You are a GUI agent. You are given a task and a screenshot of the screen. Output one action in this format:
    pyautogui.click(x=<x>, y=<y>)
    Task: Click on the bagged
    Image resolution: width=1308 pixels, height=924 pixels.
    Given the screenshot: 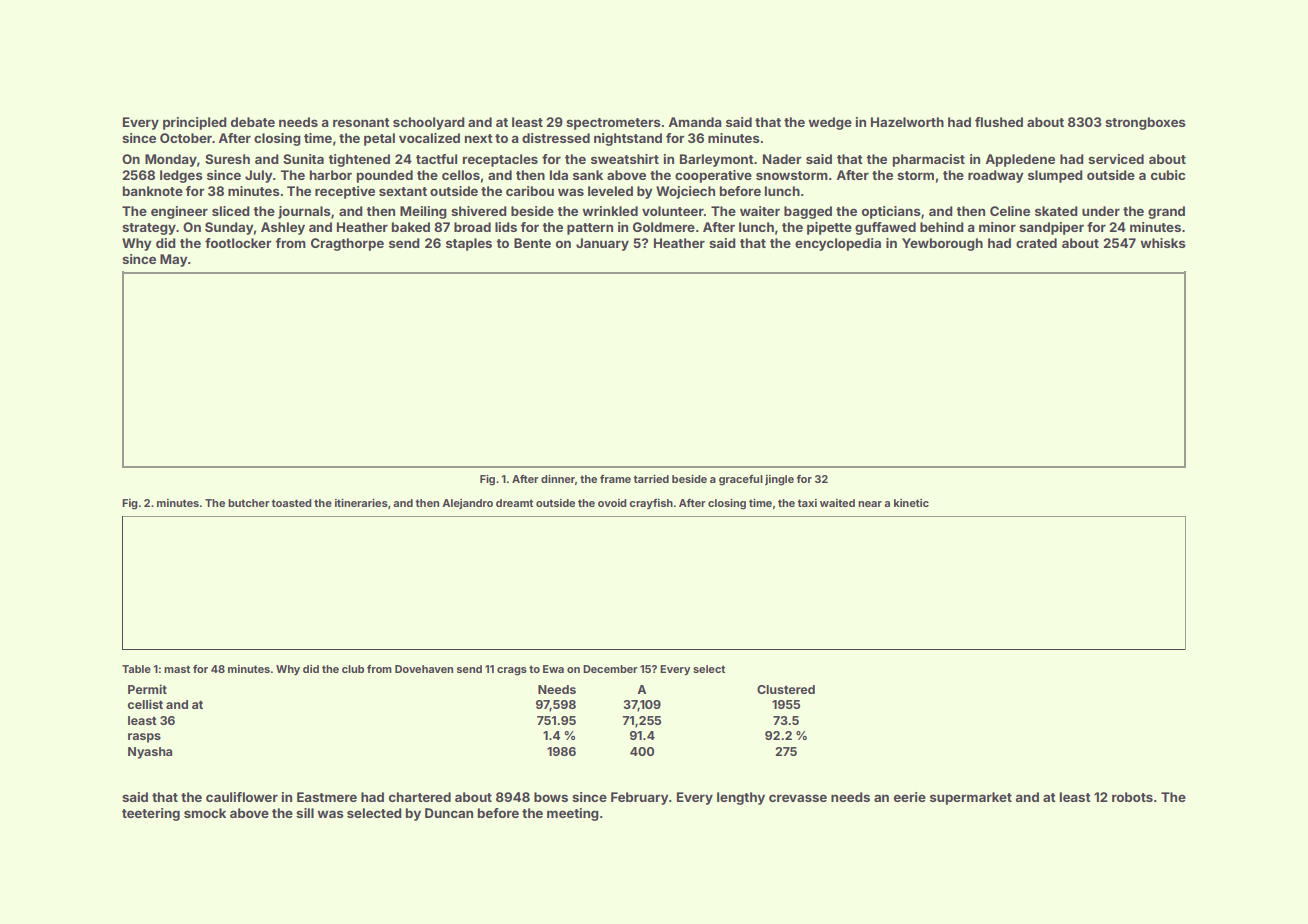 What is the action you would take?
    pyautogui.click(x=808, y=212)
